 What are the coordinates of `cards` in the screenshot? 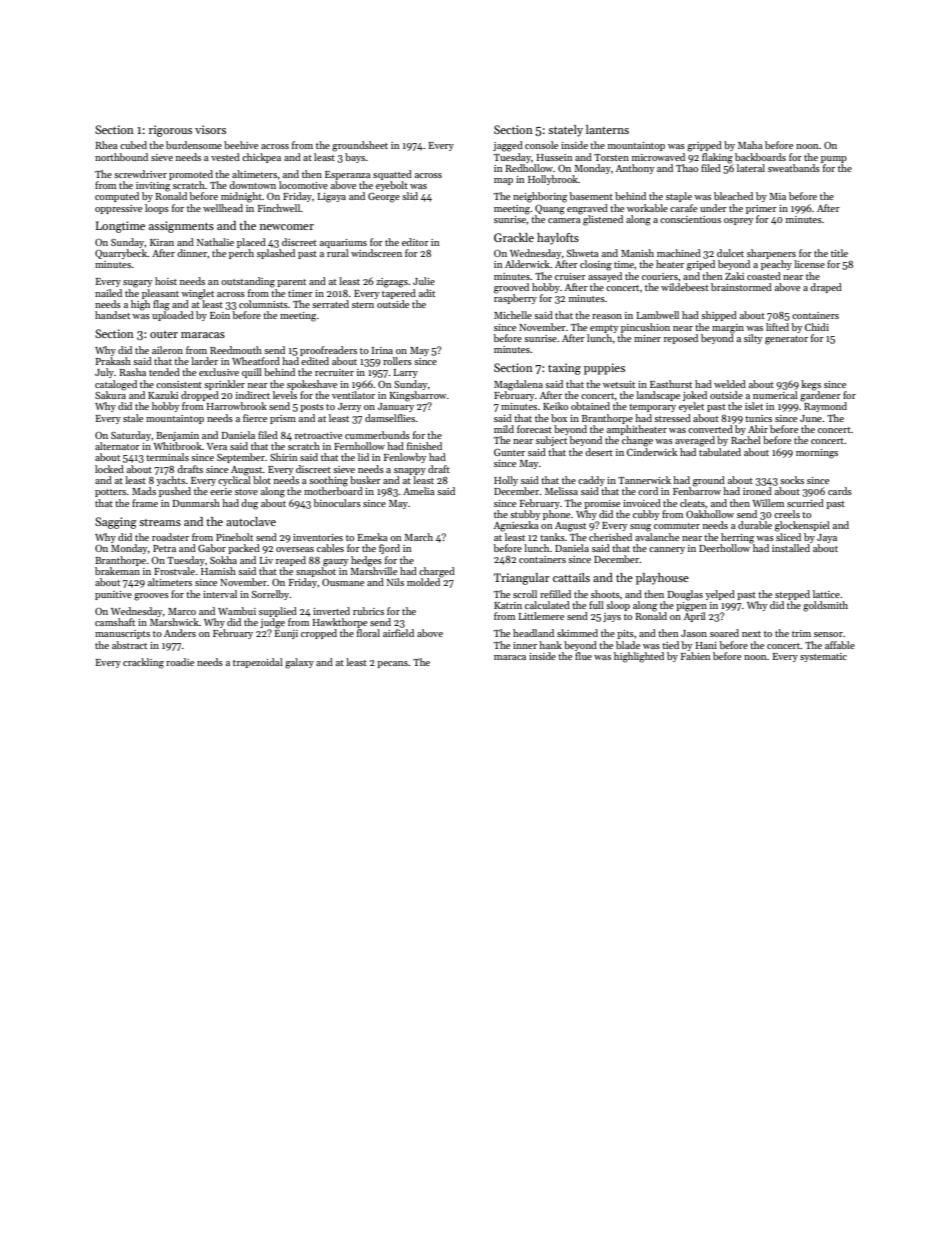 It's located at (840, 491).
